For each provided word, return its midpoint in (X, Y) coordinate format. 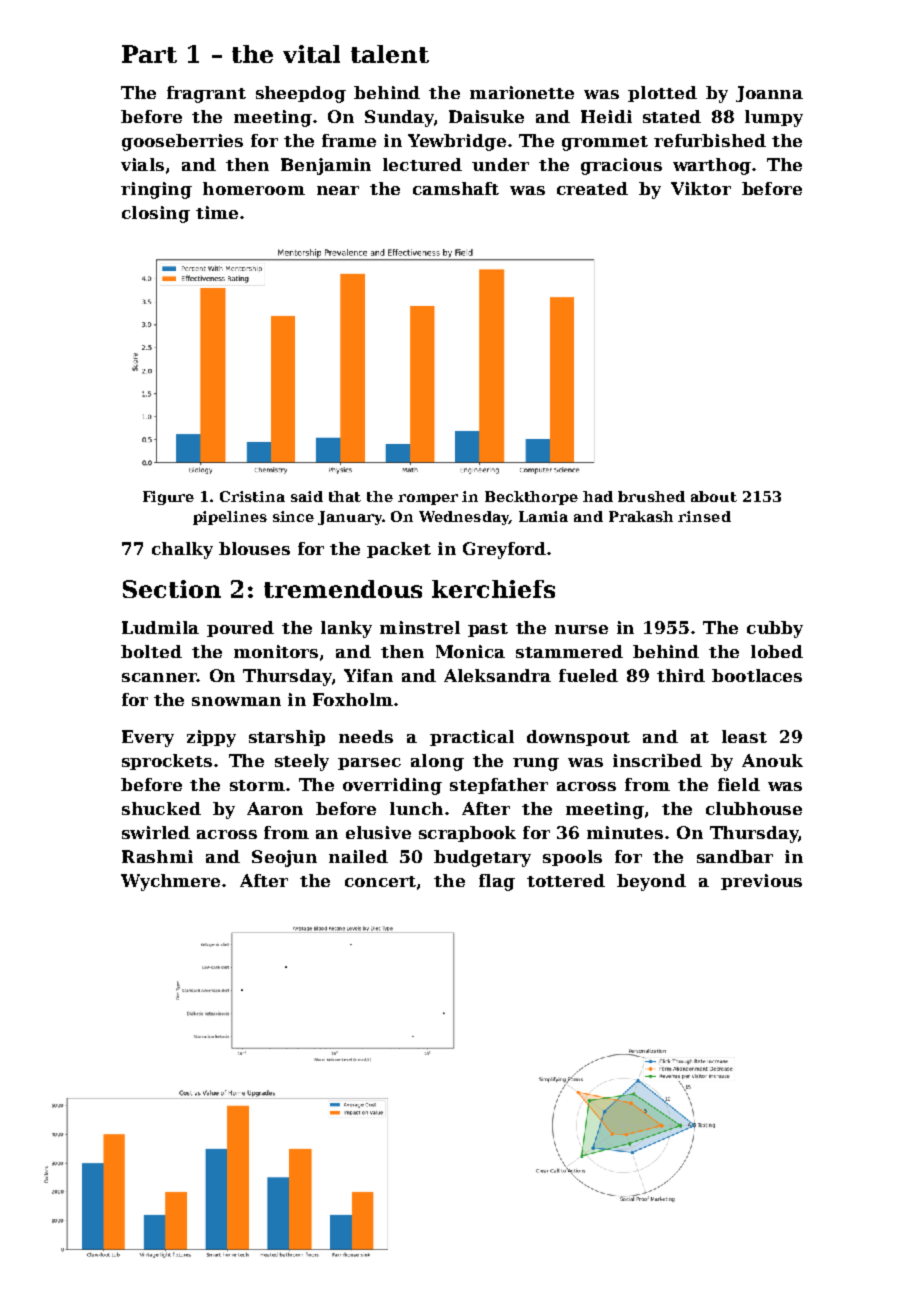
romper (428, 499)
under (500, 164)
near (338, 190)
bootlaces (757, 675)
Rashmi (157, 856)
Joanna (769, 94)
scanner (159, 677)
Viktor (701, 188)
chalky (182, 550)
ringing (156, 190)
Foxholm (353, 699)
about (714, 496)
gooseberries (182, 142)
